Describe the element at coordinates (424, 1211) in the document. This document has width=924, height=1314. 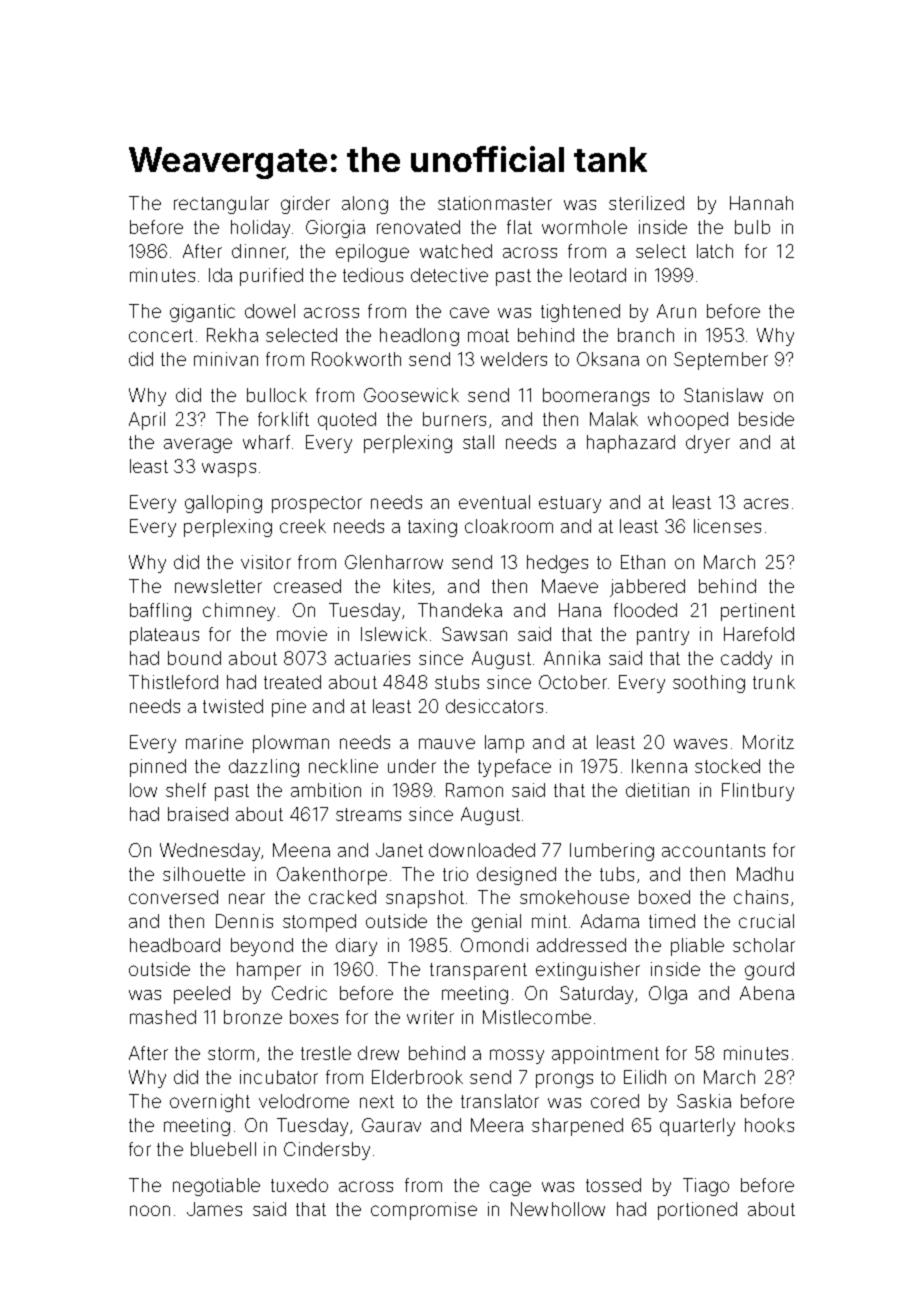
I see `compromise` at that location.
